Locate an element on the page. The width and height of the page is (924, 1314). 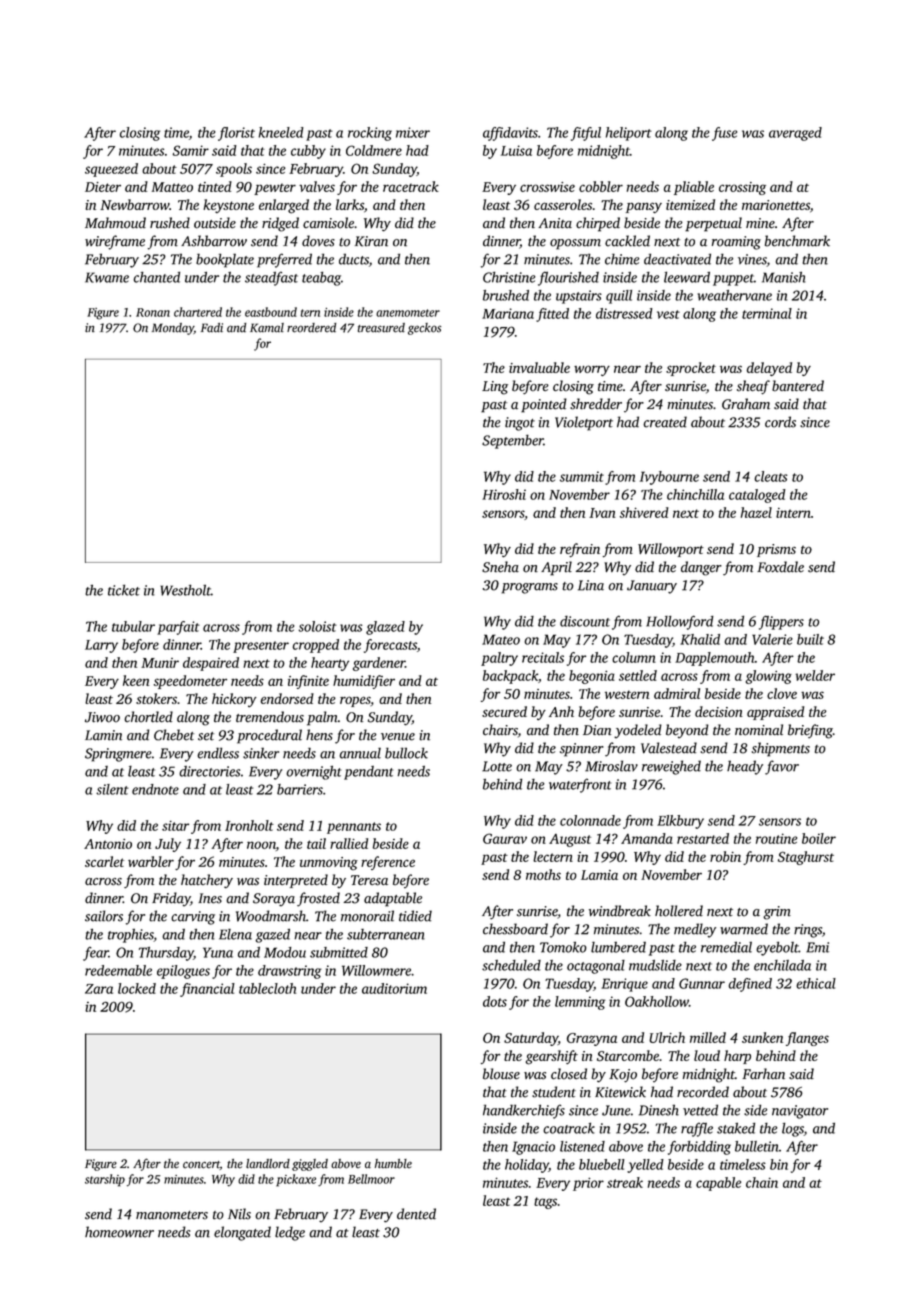
coatrack is located at coordinates (569, 1128).
